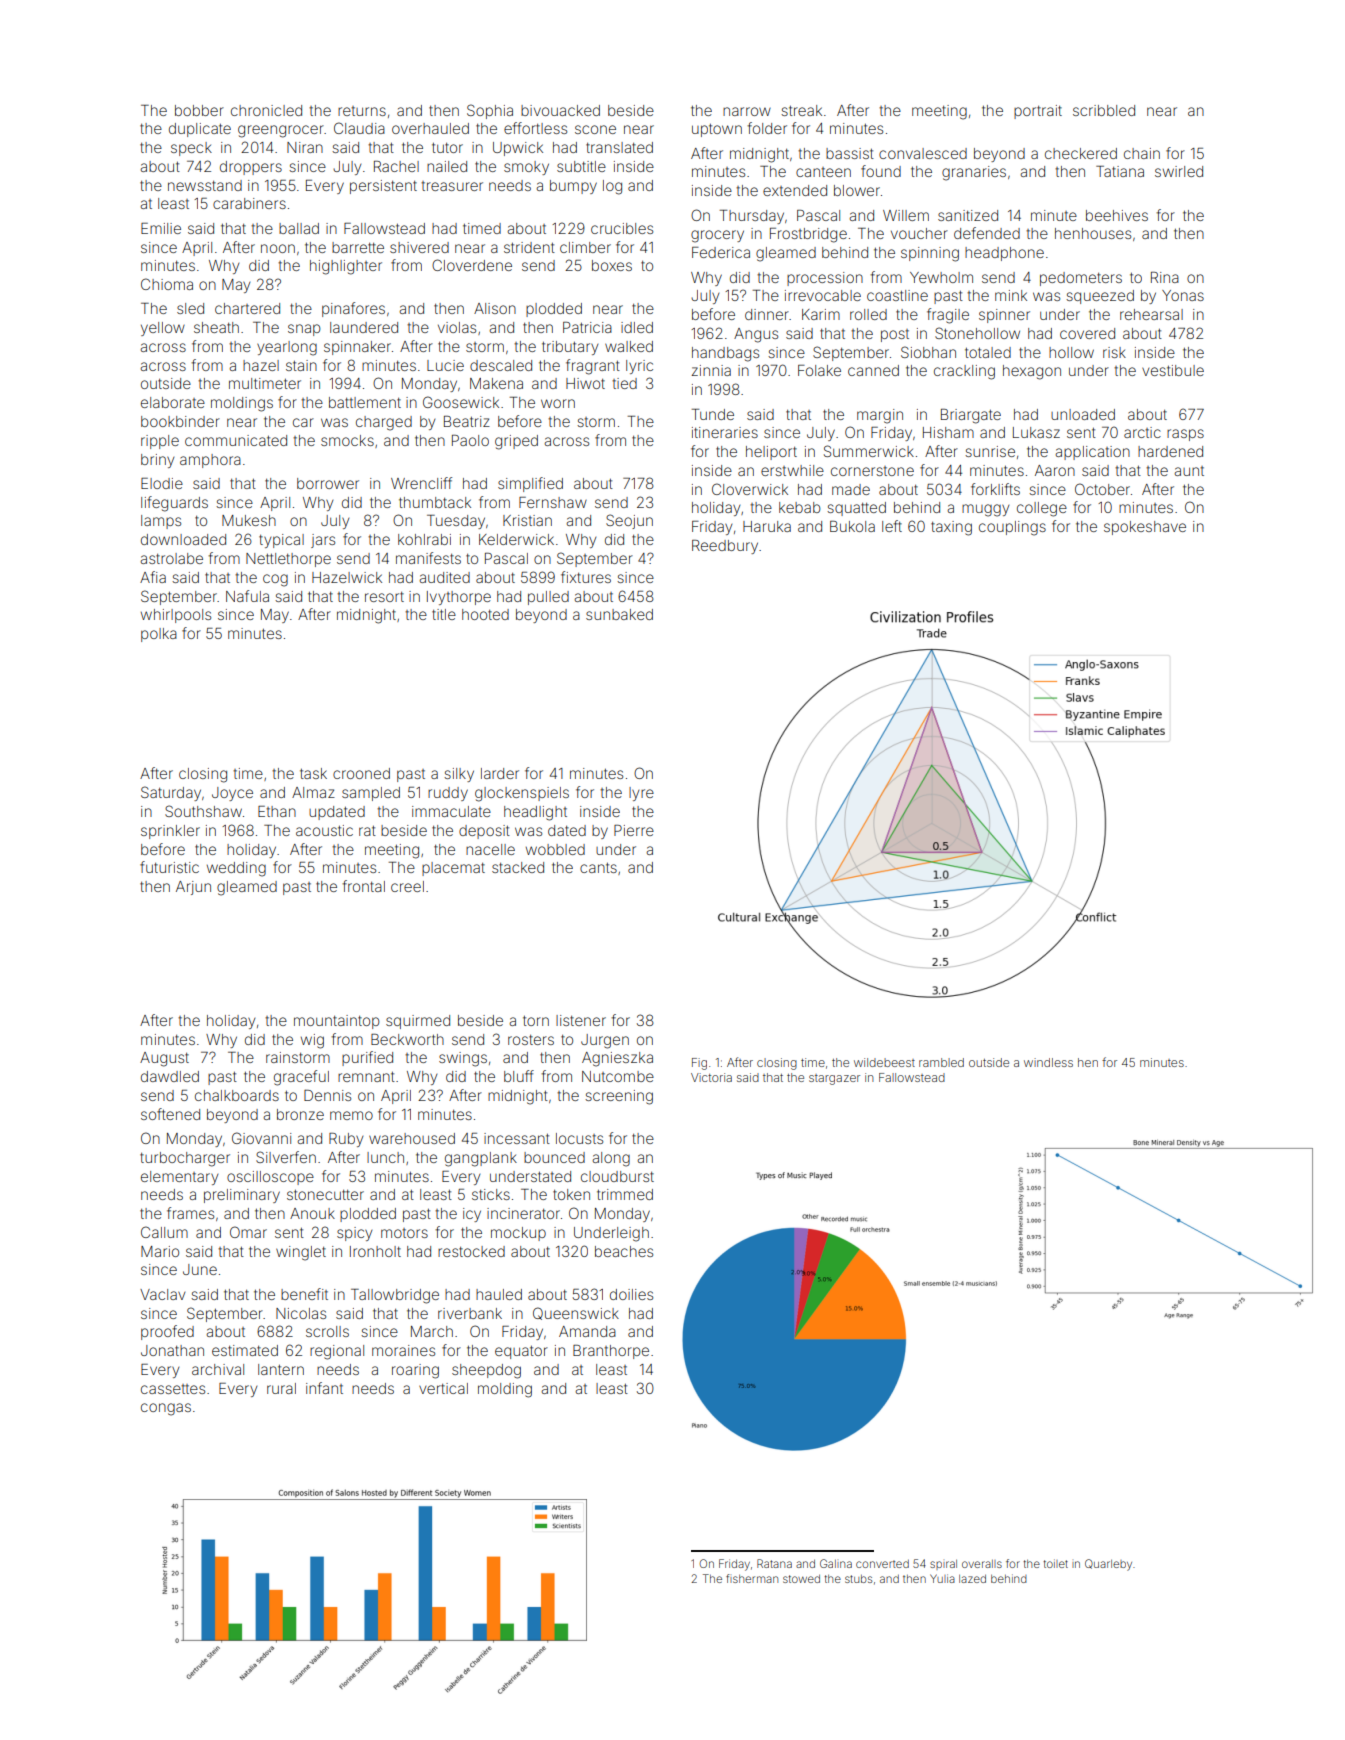  I want to click on lyre, so click(641, 794).
